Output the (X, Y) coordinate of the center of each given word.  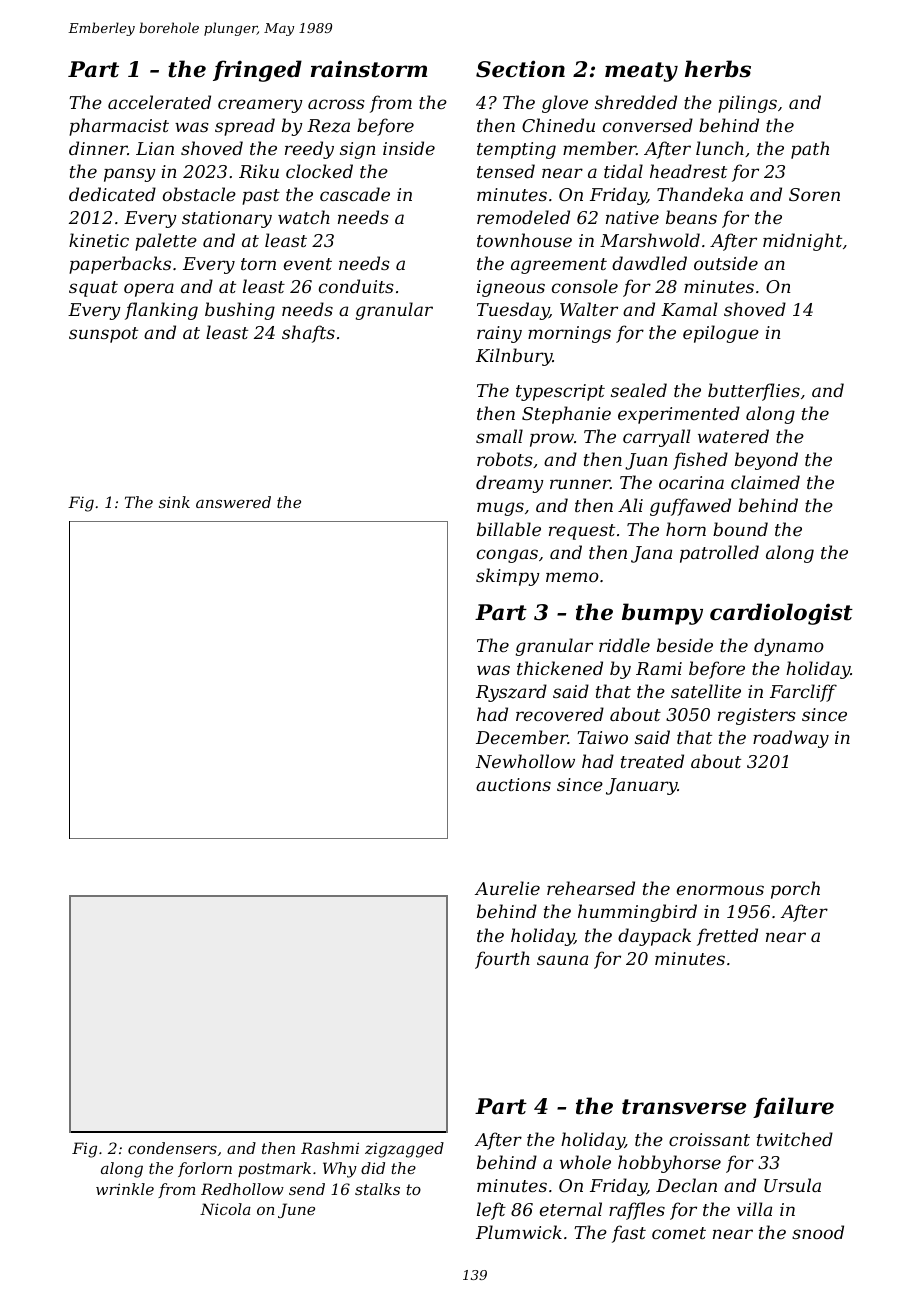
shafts (308, 334)
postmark (274, 1169)
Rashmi (330, 1148)
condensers (172, 1148)
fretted (727, 937)
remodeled (523, 217)
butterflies (754, 392)
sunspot (103, 335)
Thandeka (700, 194)
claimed (765, 482)
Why (340, 1170)
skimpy (508, 577)
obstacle (199, 194)
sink (174, 502)
